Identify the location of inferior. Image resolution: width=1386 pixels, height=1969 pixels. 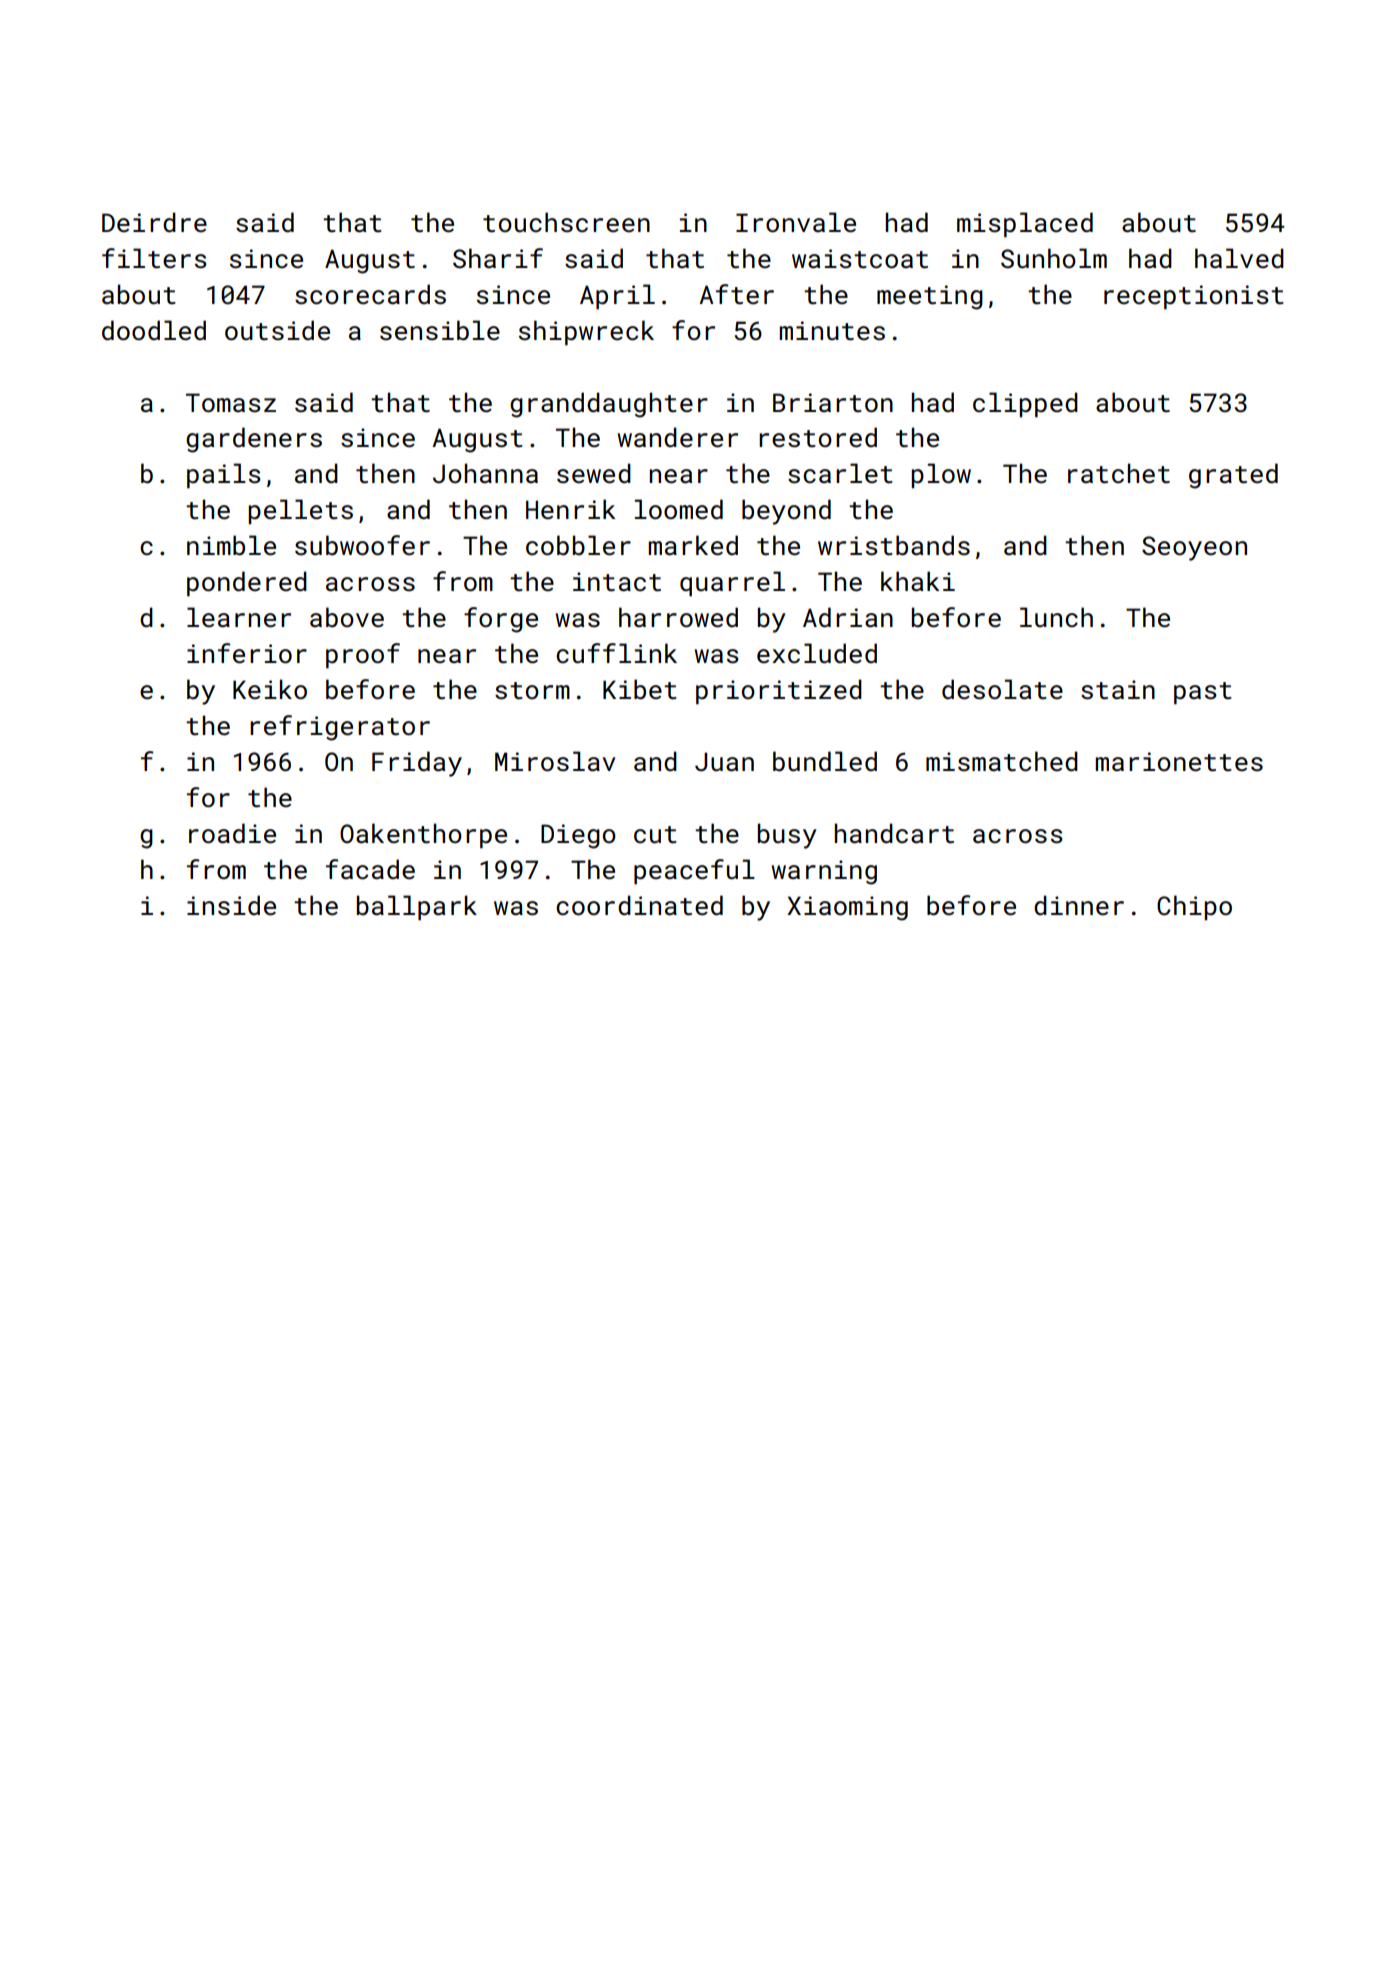
(247, 653).
